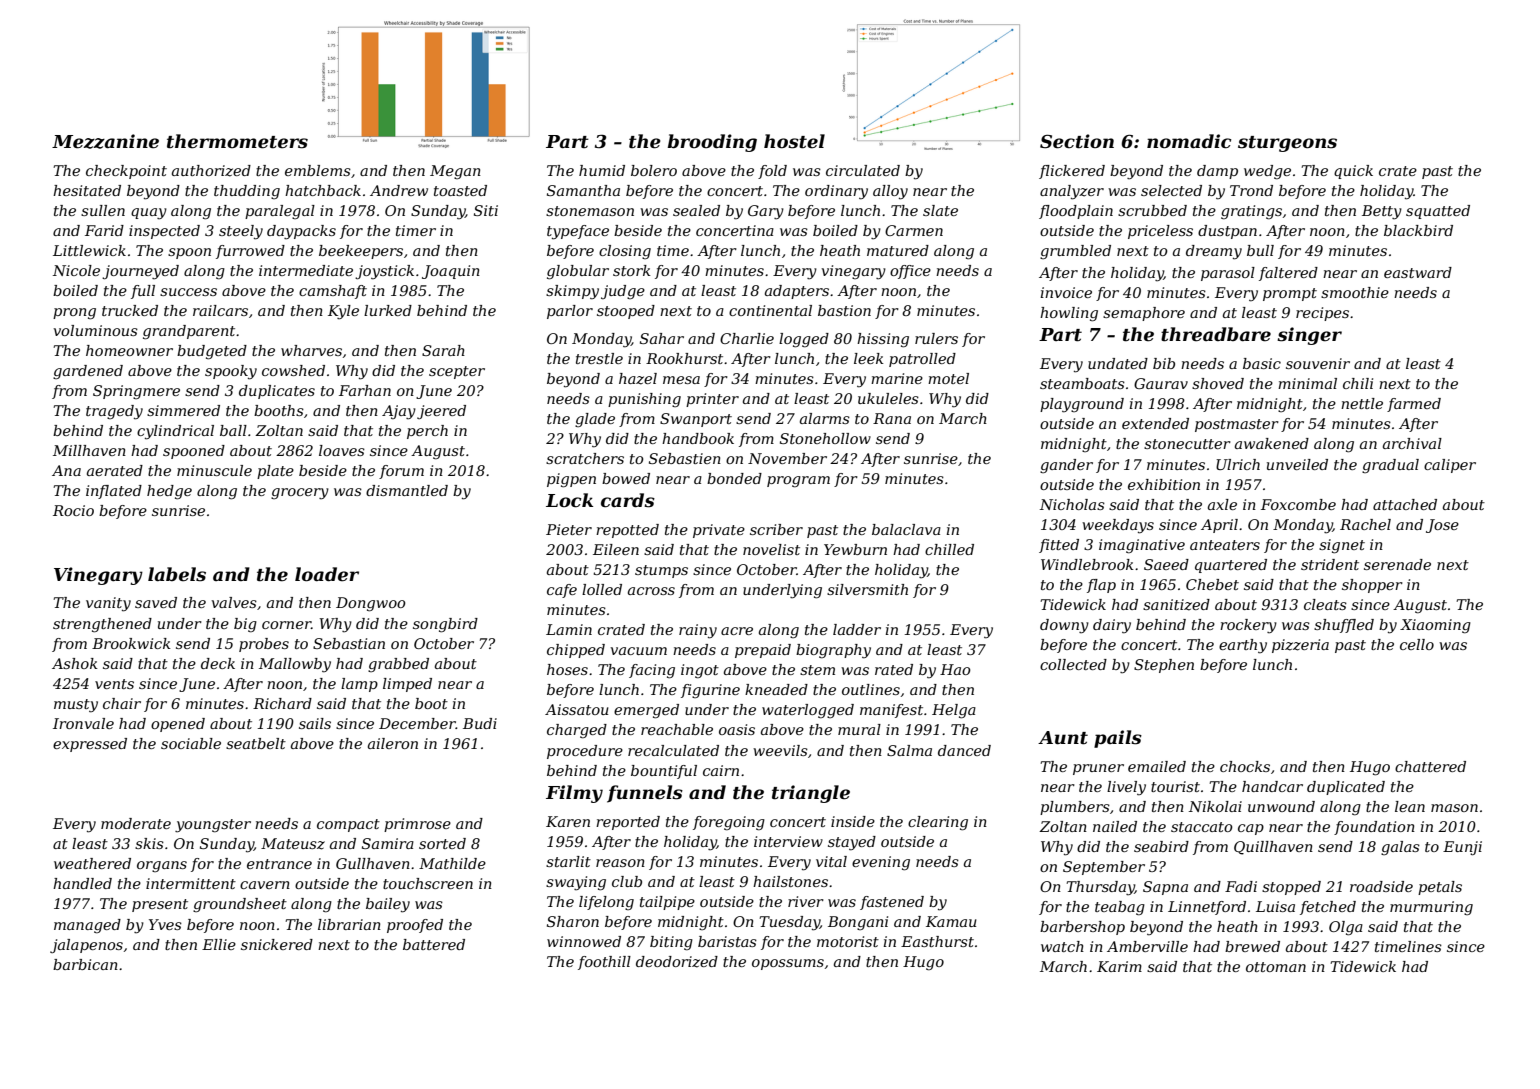 The height and width of the document is (1089, 1540). Describe the element at coordinates (604, 963) in the document. I see `foothill` at that location.
